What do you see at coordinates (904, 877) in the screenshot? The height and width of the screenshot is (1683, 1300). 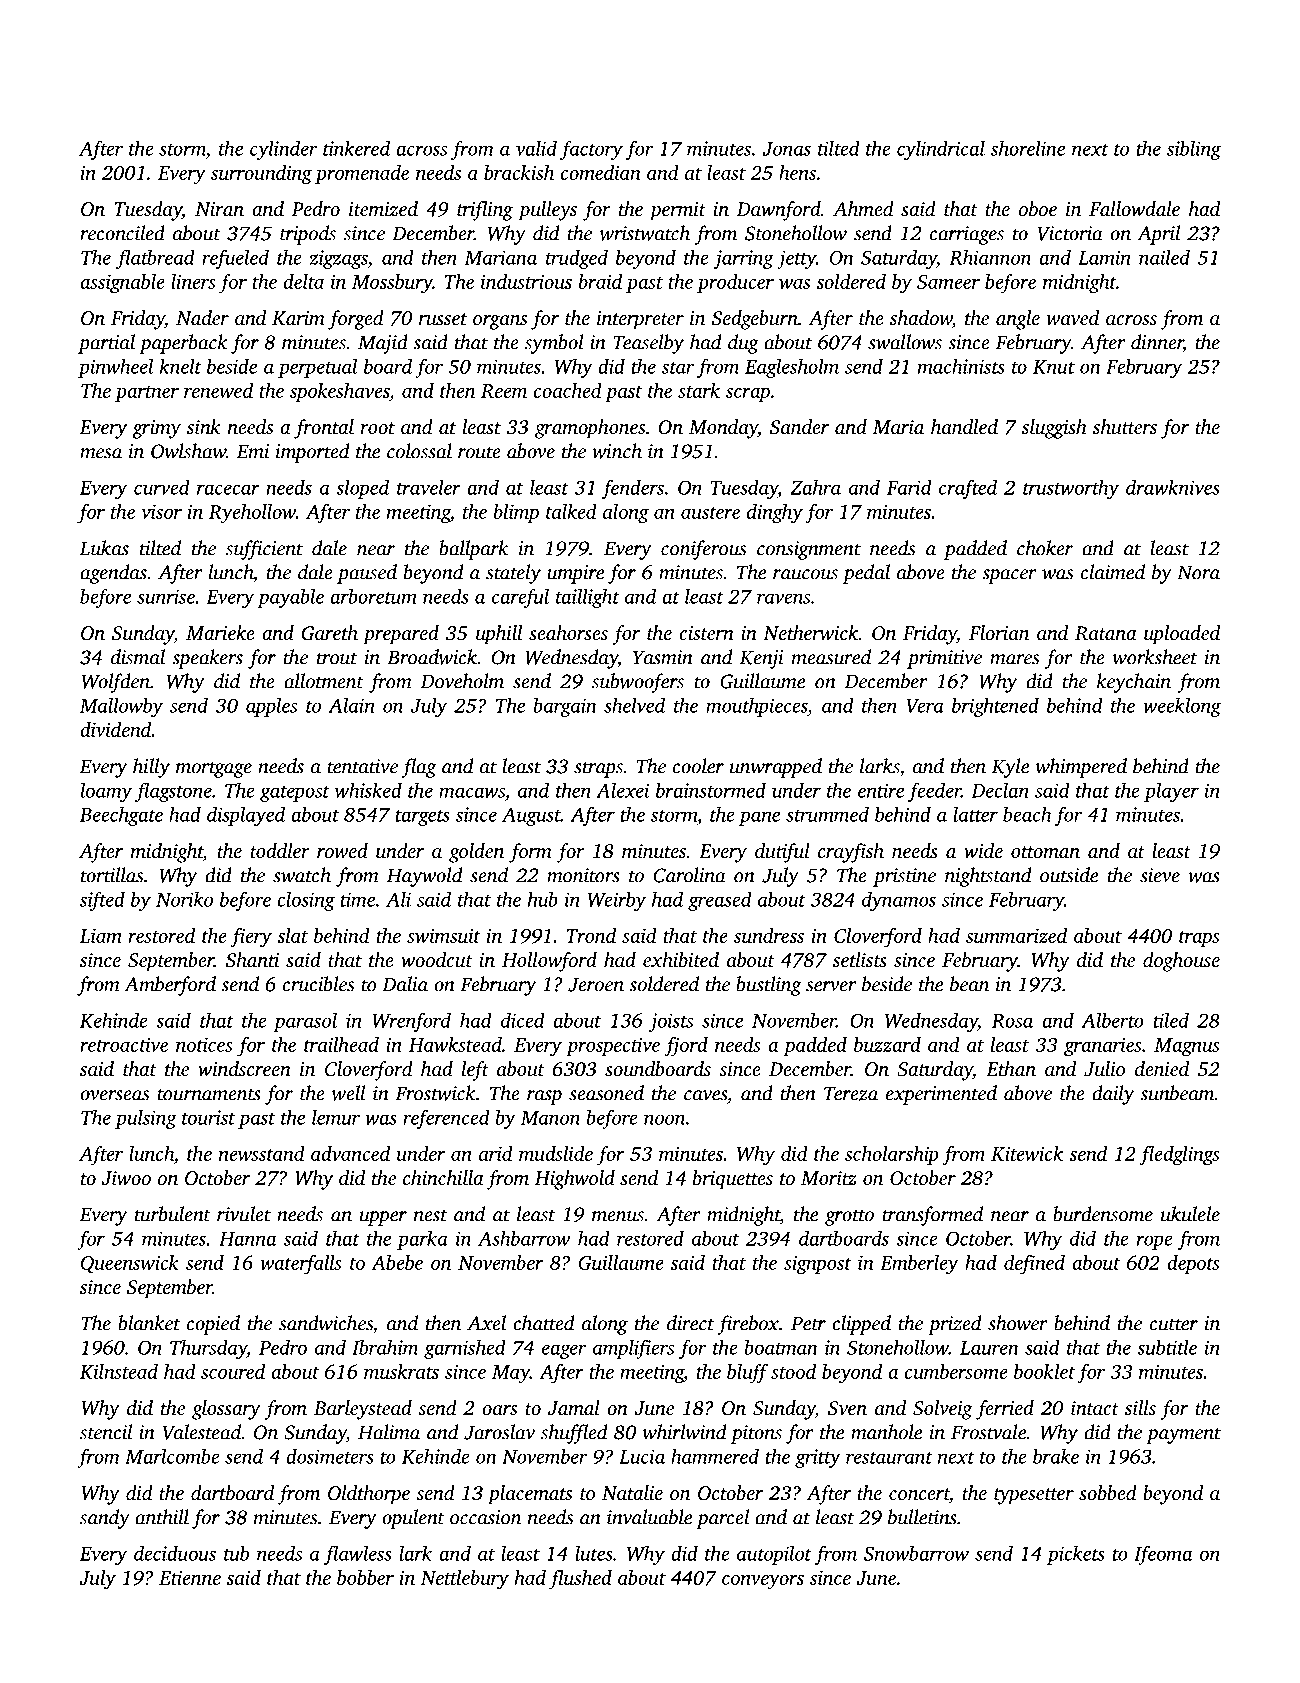 I see `pristine` at bounding box center [904, 877].
